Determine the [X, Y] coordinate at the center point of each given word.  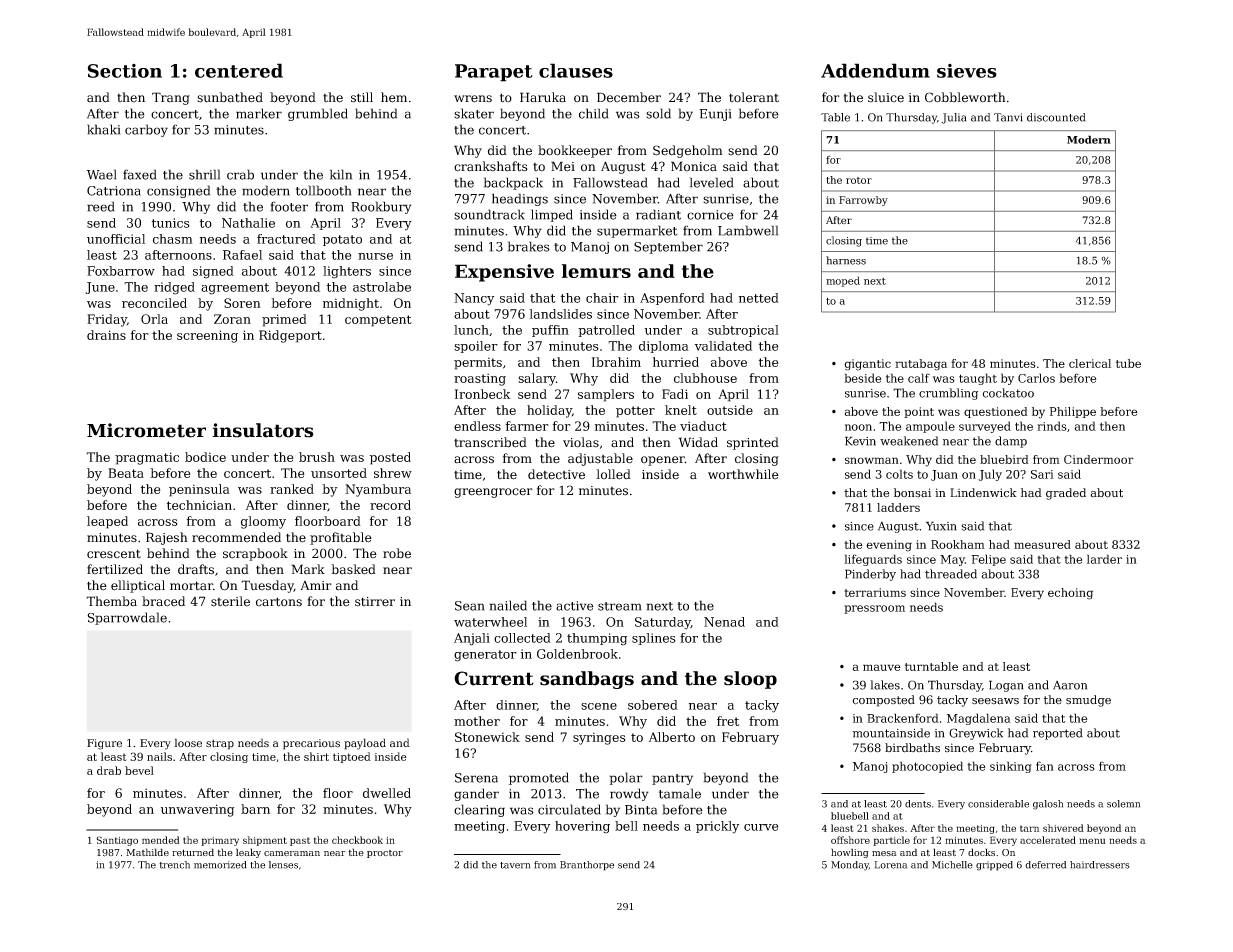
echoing [1070, 594]
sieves [967, 71]
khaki [103, 129]
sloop [750, 680]
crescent [114, 554]
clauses [576, 70]
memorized [220, 865]
